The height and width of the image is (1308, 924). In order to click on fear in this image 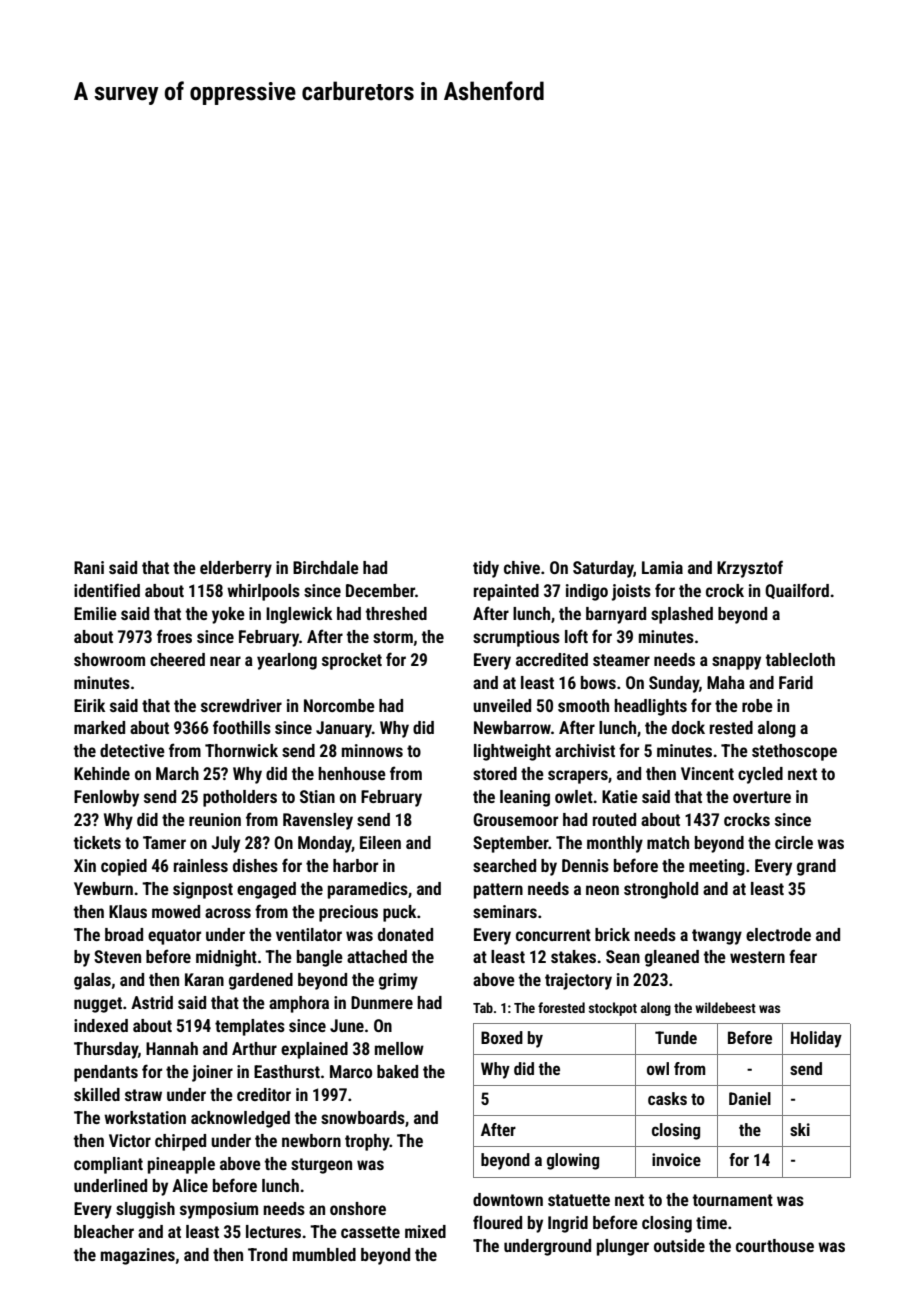, I will do `click(803, 956)`.
